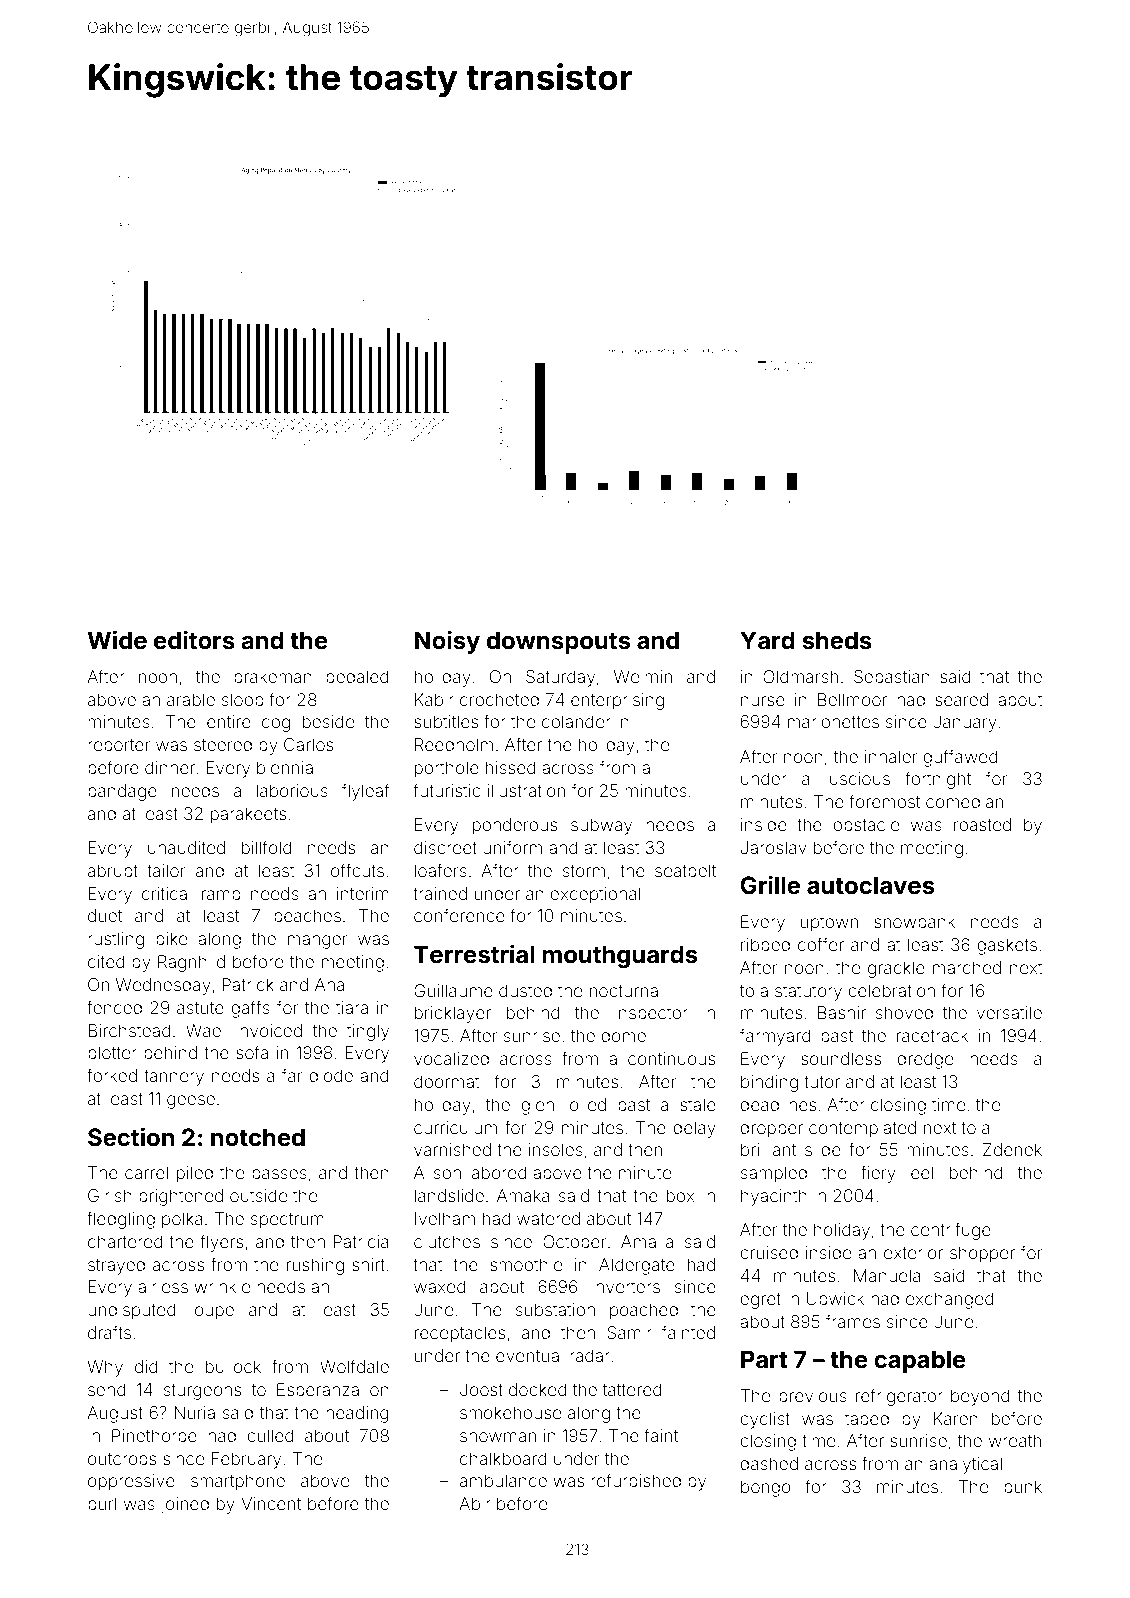 The image size is (1130, 1598). What do you see at coordinates (837, 640) in the image?
I see `sheds` at bounding box center [837, 640].
